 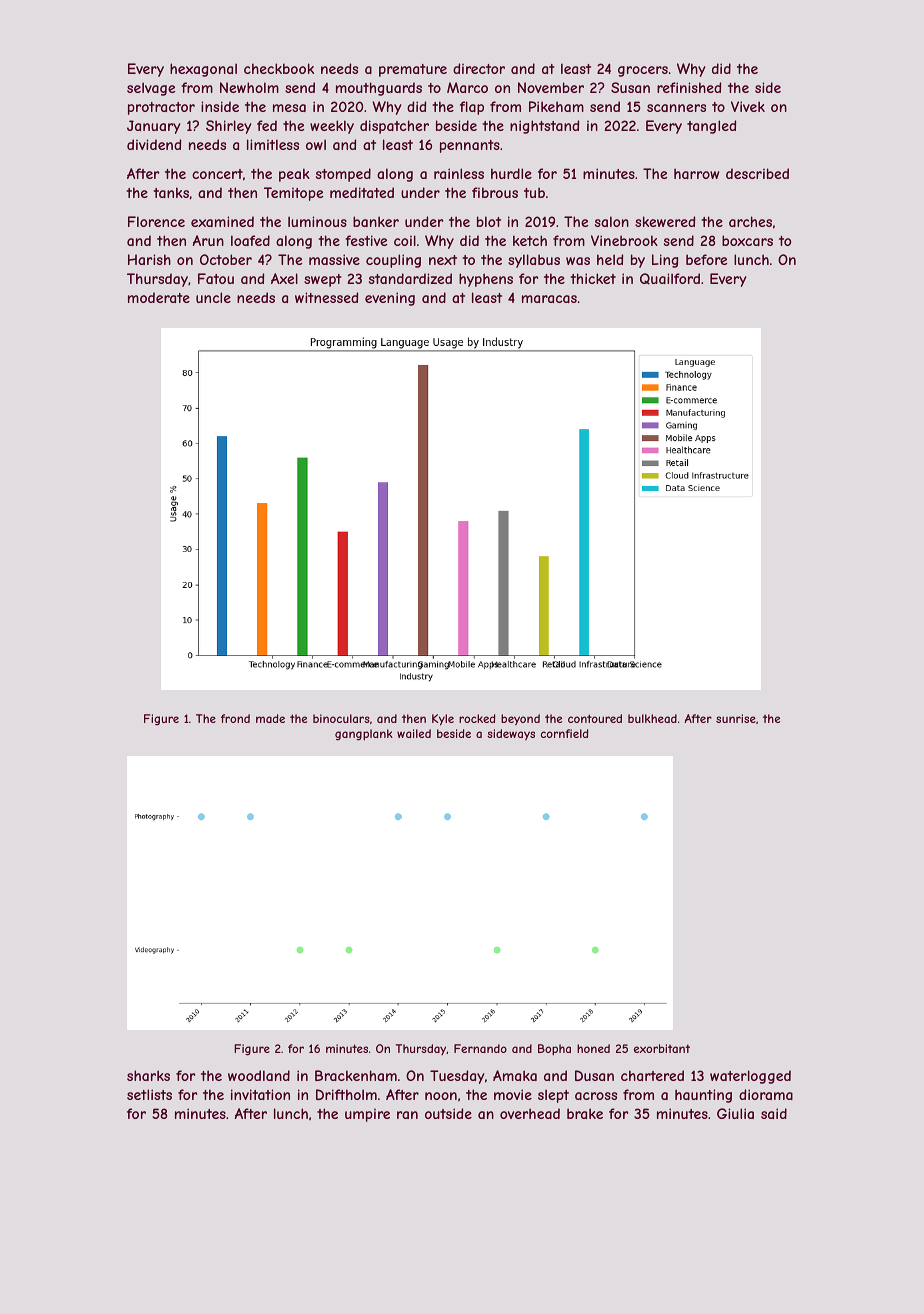 I want to click on gangplank, so click(x=364, y=735).
